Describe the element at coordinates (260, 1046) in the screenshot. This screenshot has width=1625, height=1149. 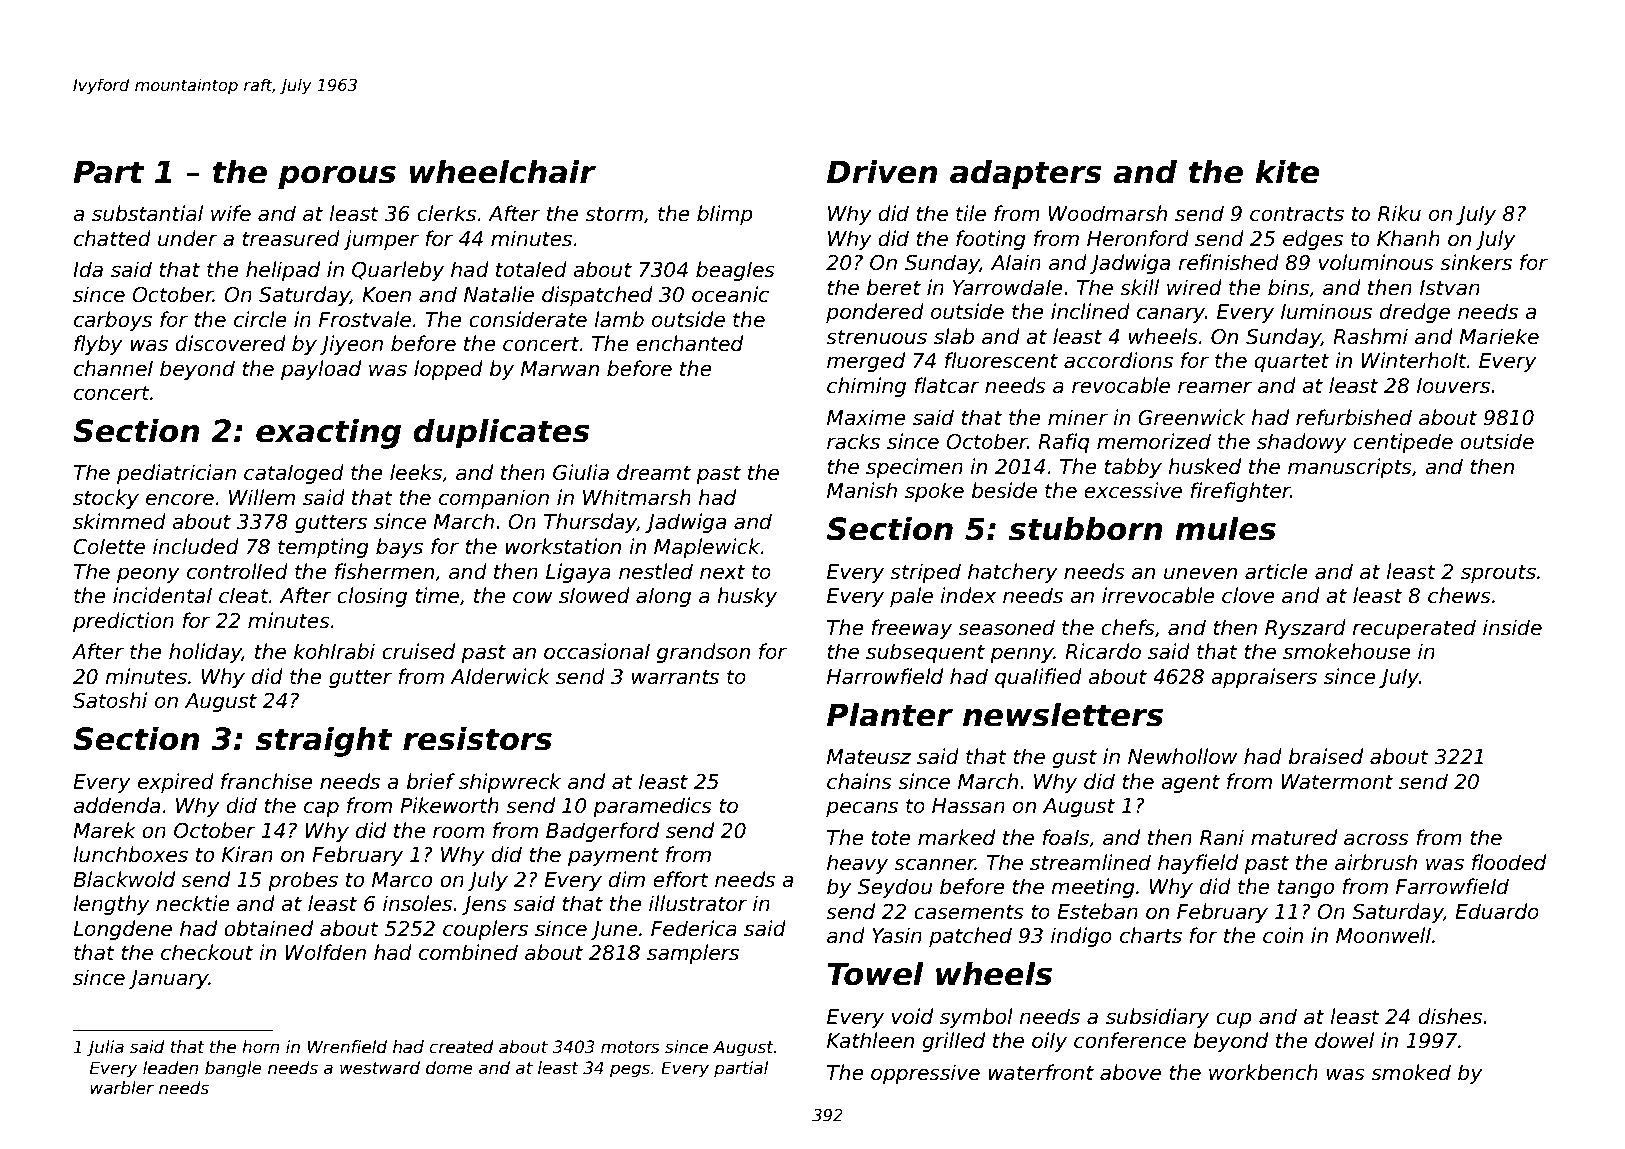
I see `horn` at that location.
